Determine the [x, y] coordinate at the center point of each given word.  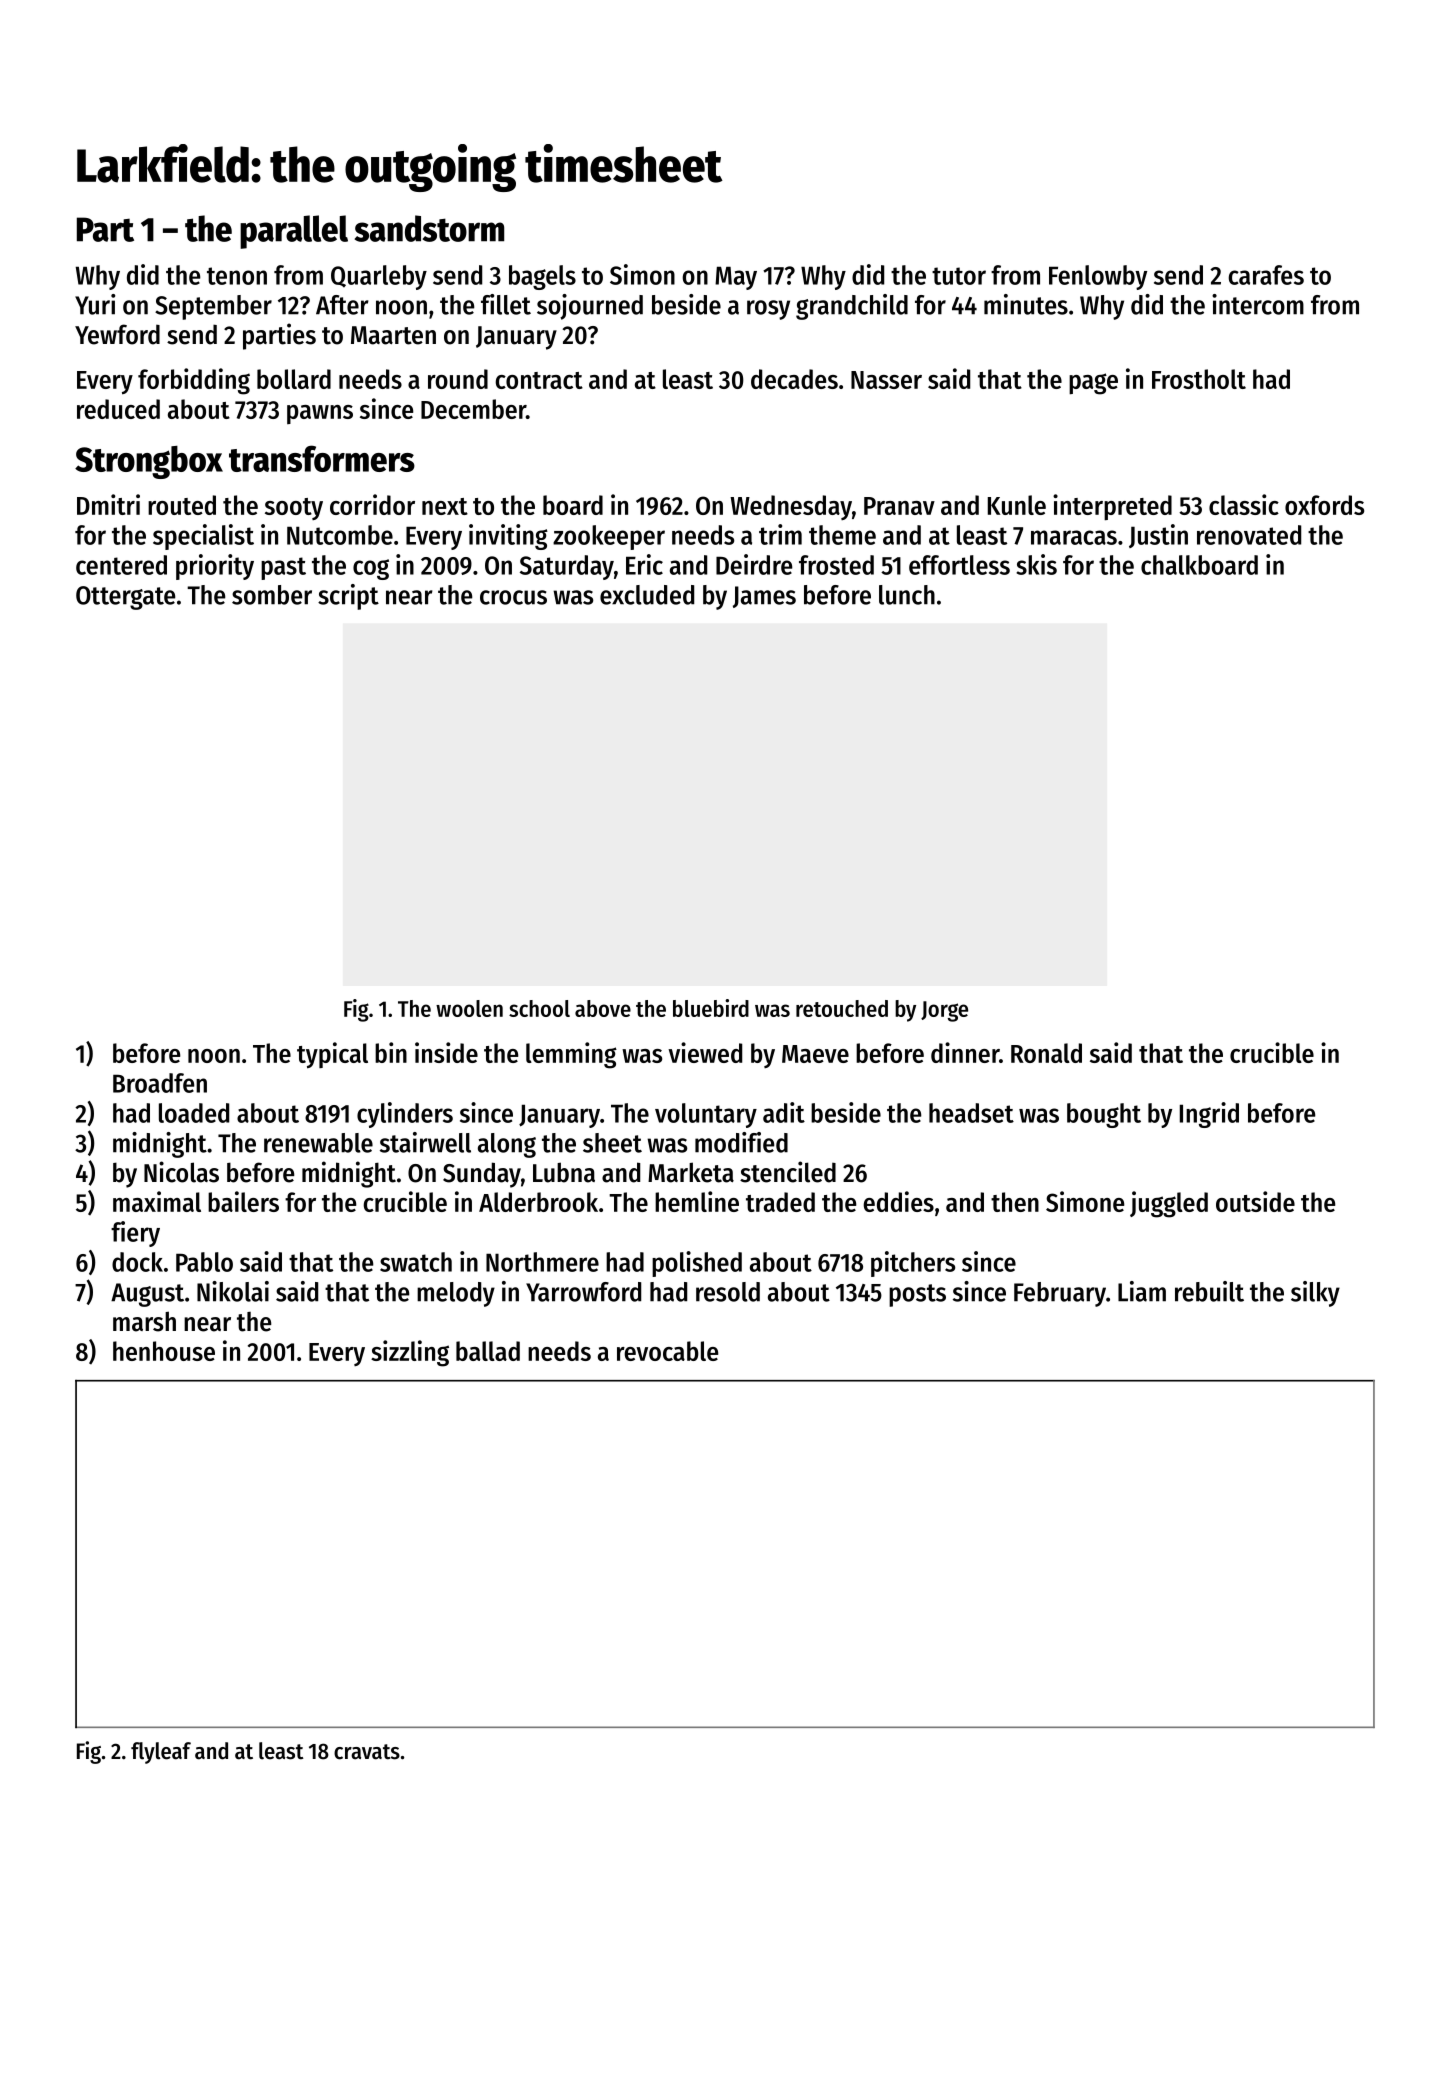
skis [1036, 564]
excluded [647, 595]
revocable [667, 1351]
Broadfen [160, 1083]
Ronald [1046, 1053]
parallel [294, 232]
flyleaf [161, 1753]
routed [182, 505]
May [736, 278]
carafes [1266, 275]
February [1060, 1294]
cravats [367, 1752]
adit [784, 1112]
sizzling [410, 1353]
